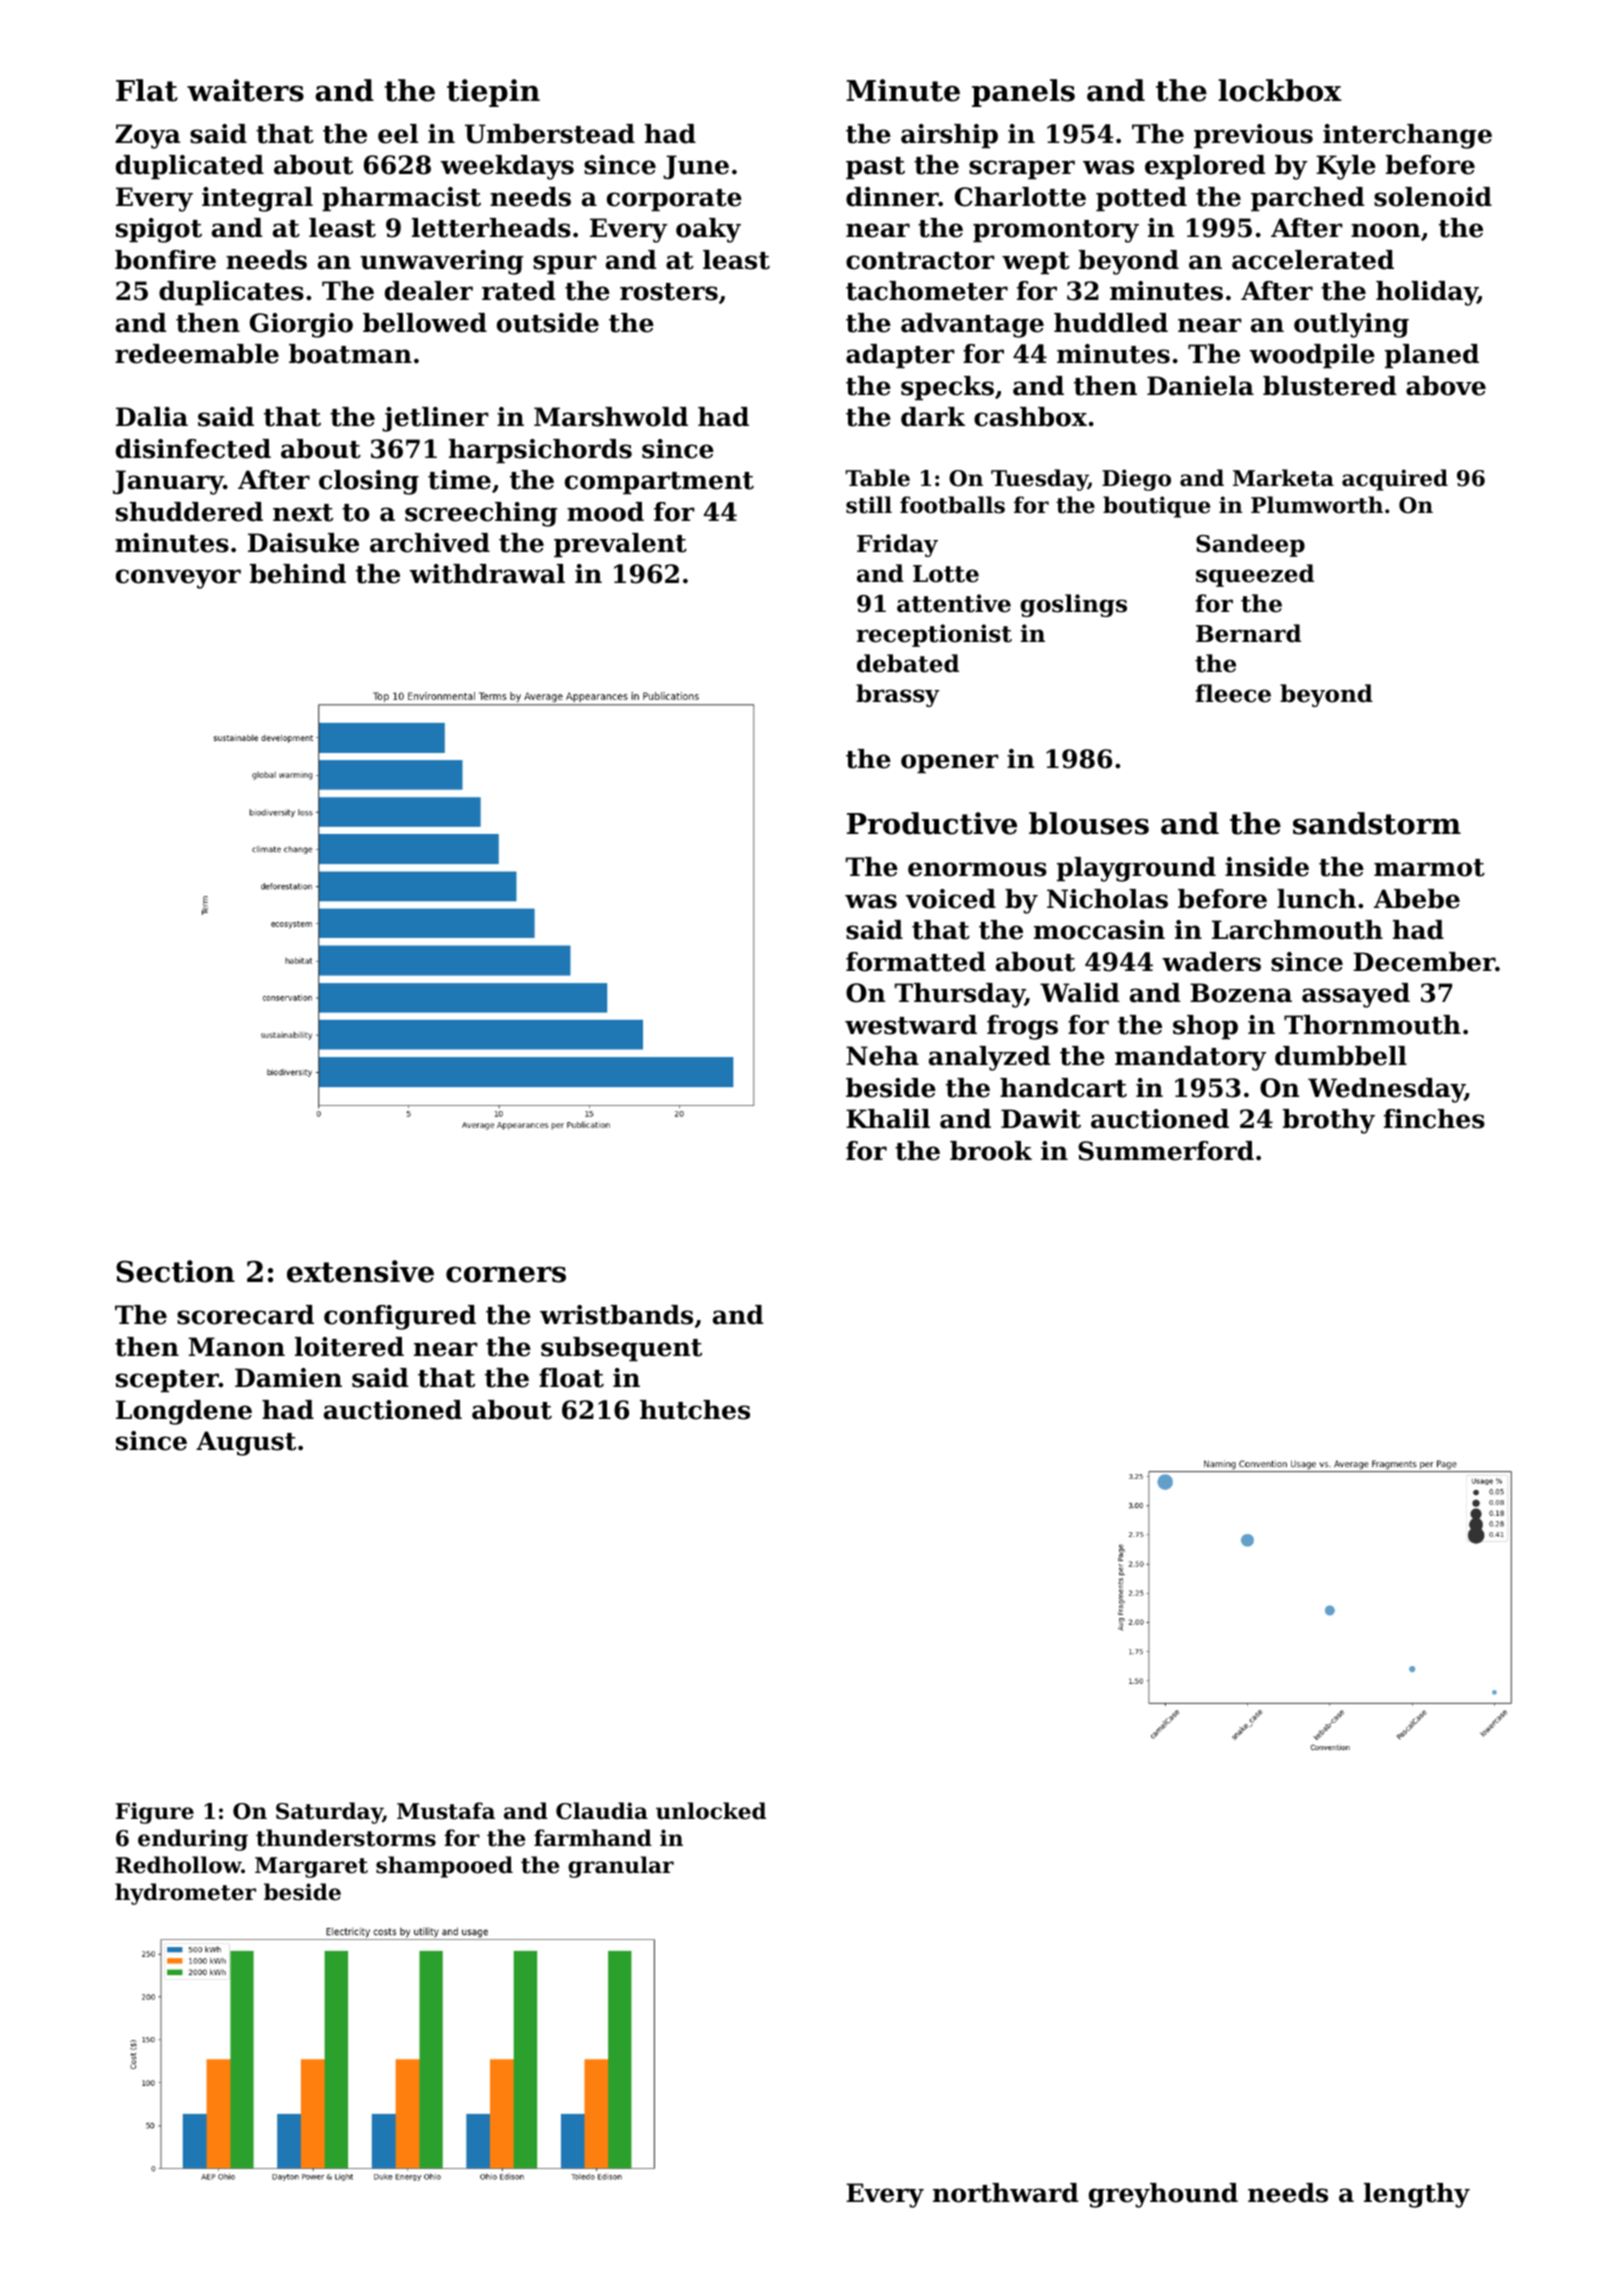 The height and width of the screenshot is (2292, 1620). What do you see at coordinates (444, 1867) in the screenshot?
I see `shampooed` at bounding box center [444, 1867].
